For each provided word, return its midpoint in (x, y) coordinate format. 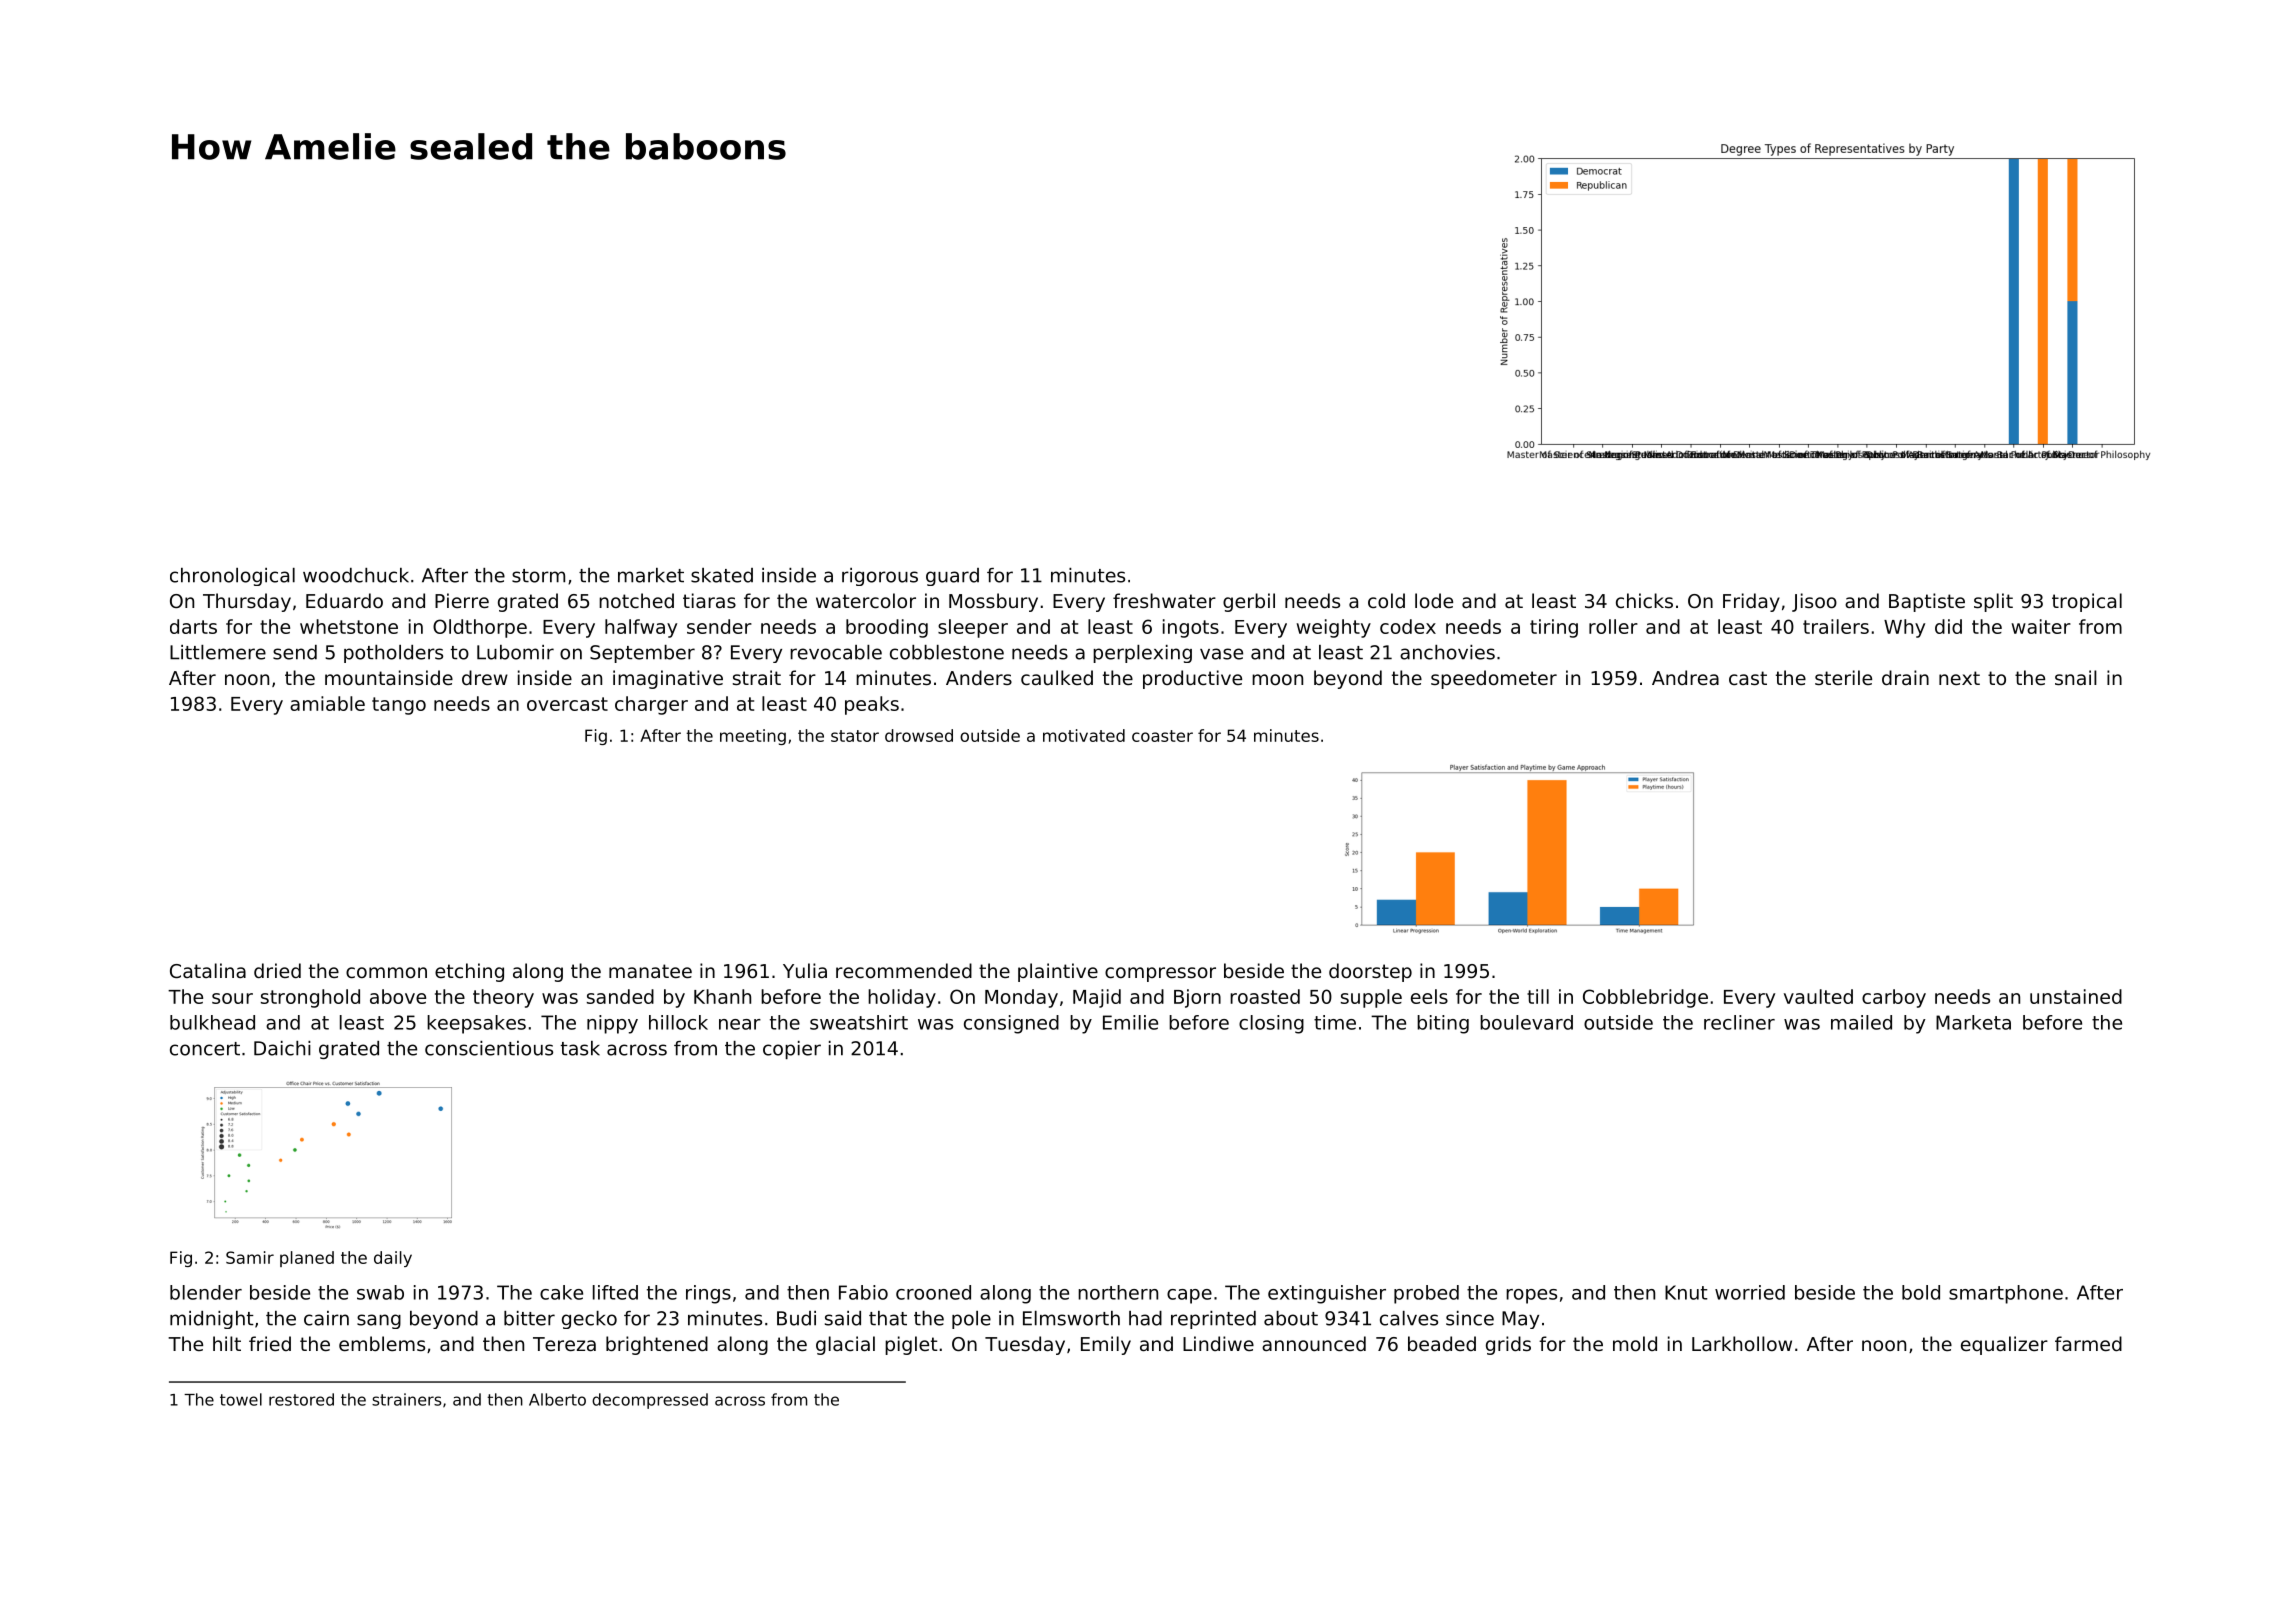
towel (241, 1399)
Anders (979, 677)
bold (1921, 1292)
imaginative (668, 679)
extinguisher (1327, 1294)
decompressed (650, 1401)
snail (2076, 677)
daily (393, 1259)
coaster (1162, 736)
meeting (753, 737)
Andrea (1685, 677)
